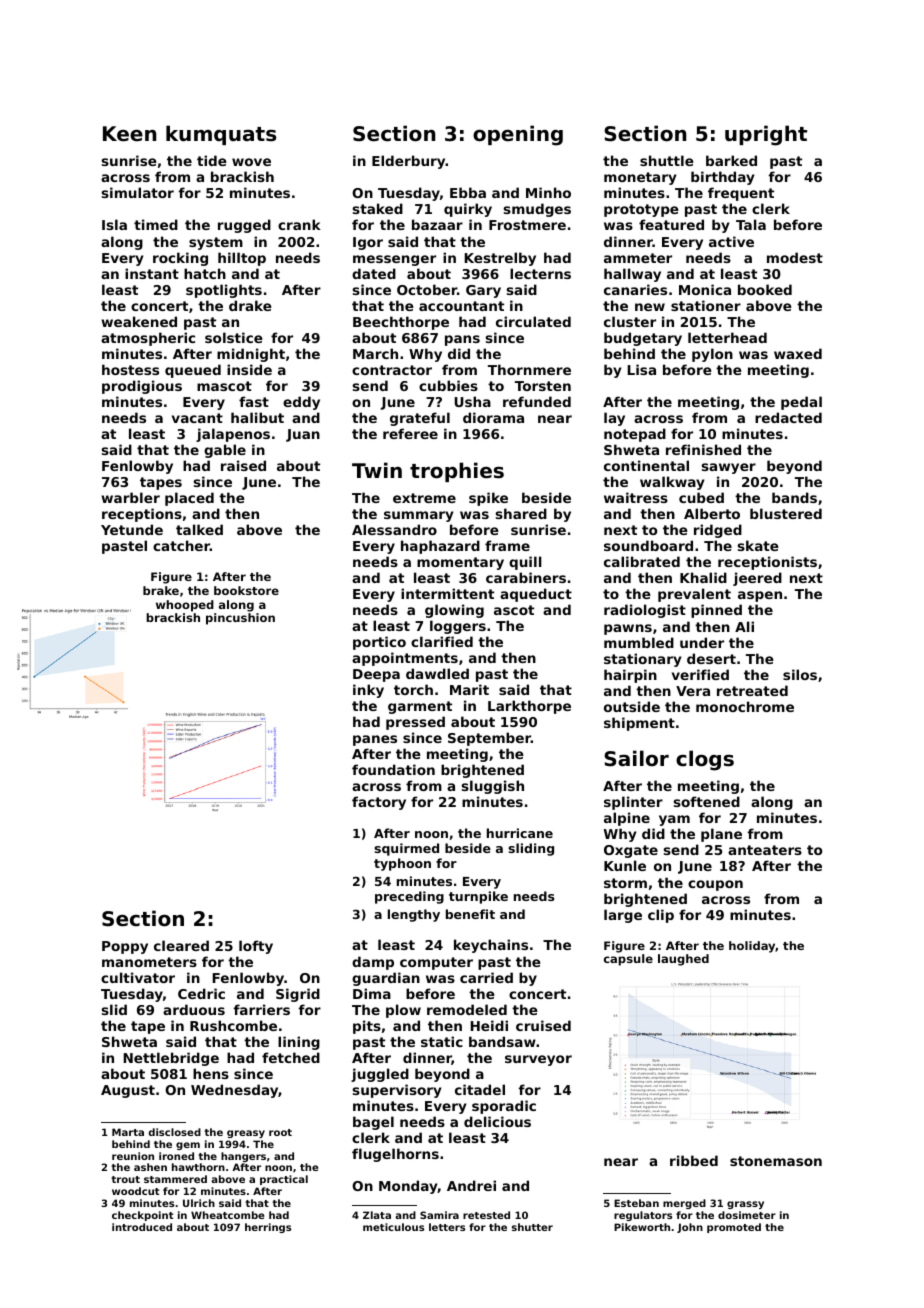 The image size is (924, 1308). Describe the element at coordinates (377, 1215) in the page. I see `Zlata` at that location.
